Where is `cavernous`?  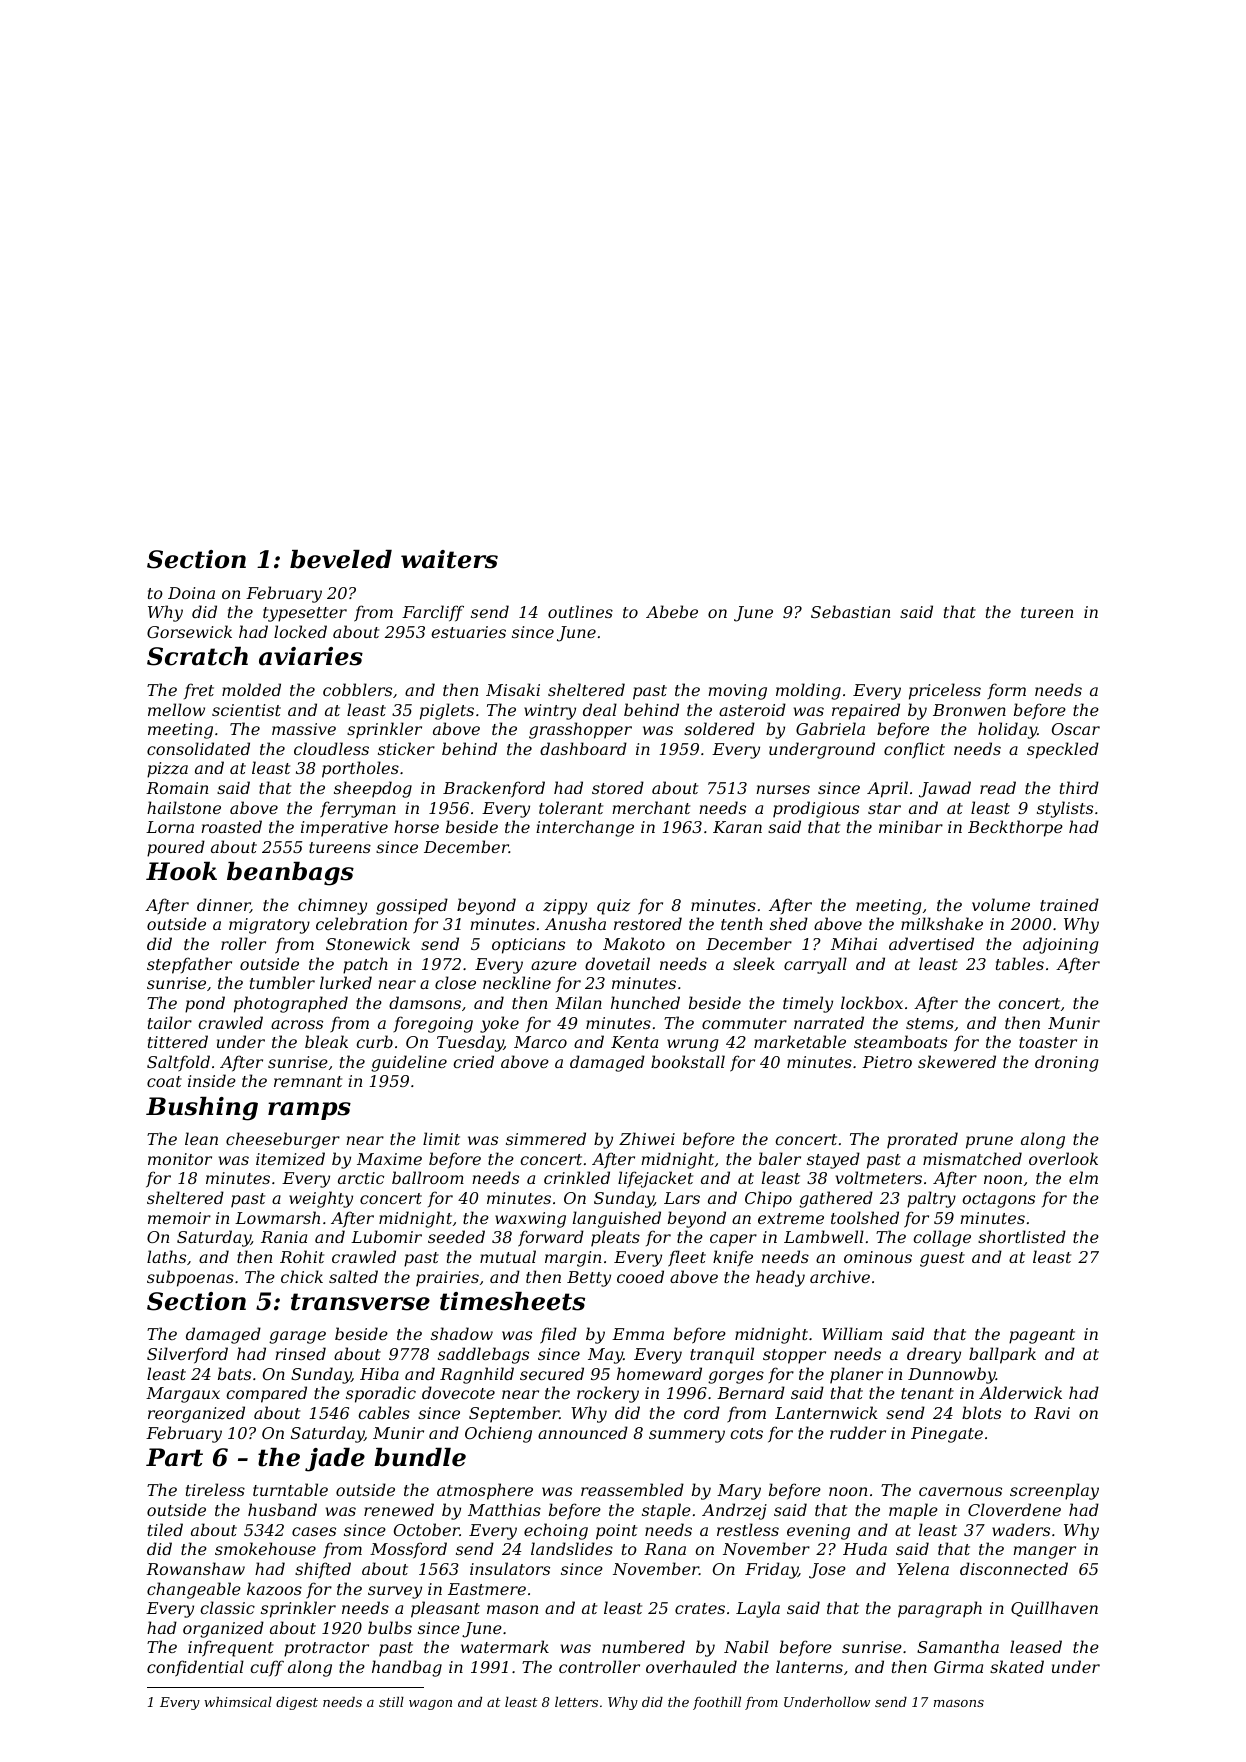 cavernous is located at coordinates (960, 1491).
